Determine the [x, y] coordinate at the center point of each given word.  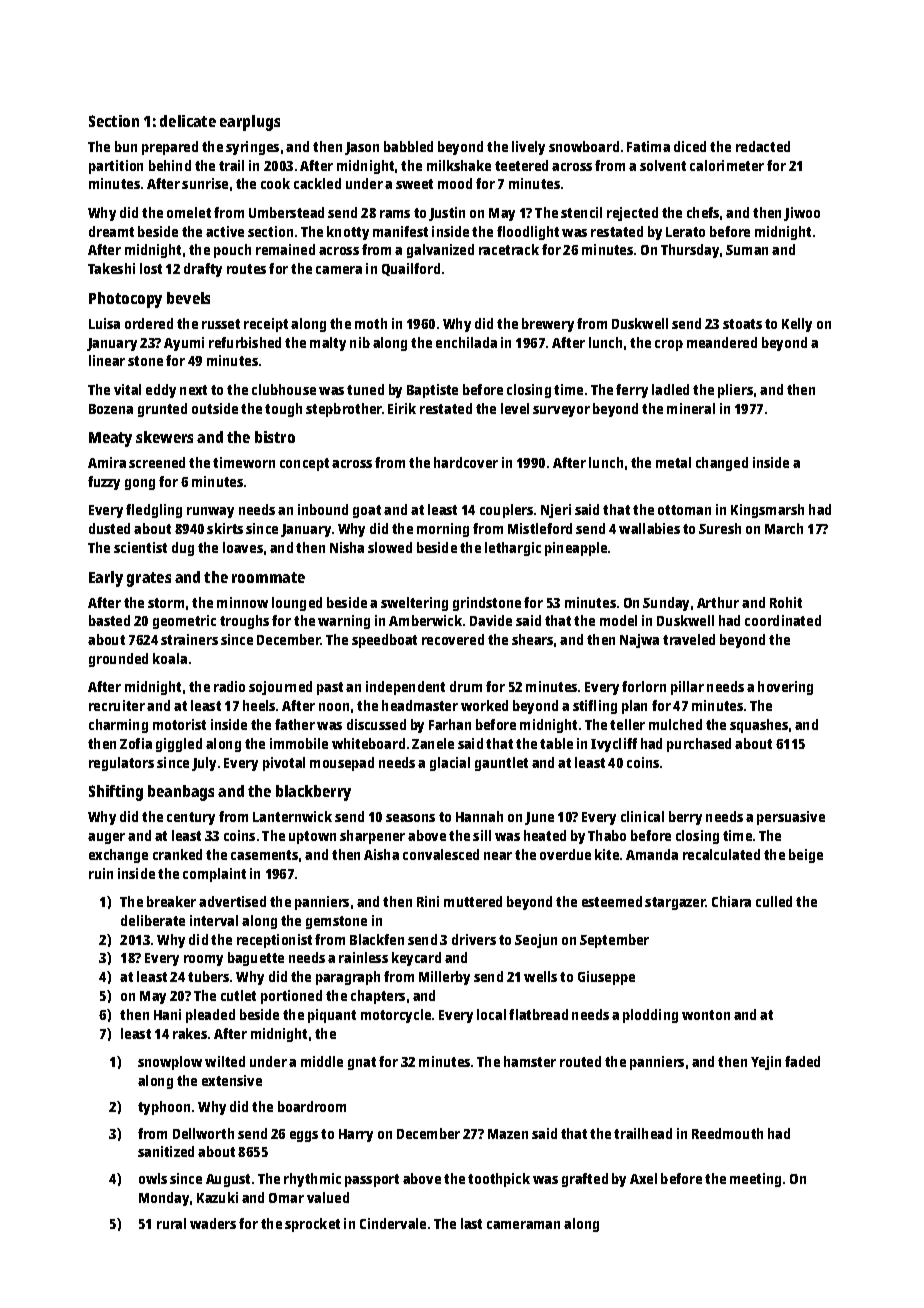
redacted [763, 146]
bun [126, 146]
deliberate [153, 920]
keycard [416, 959]
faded [802, 1061]
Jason [362, 148]
